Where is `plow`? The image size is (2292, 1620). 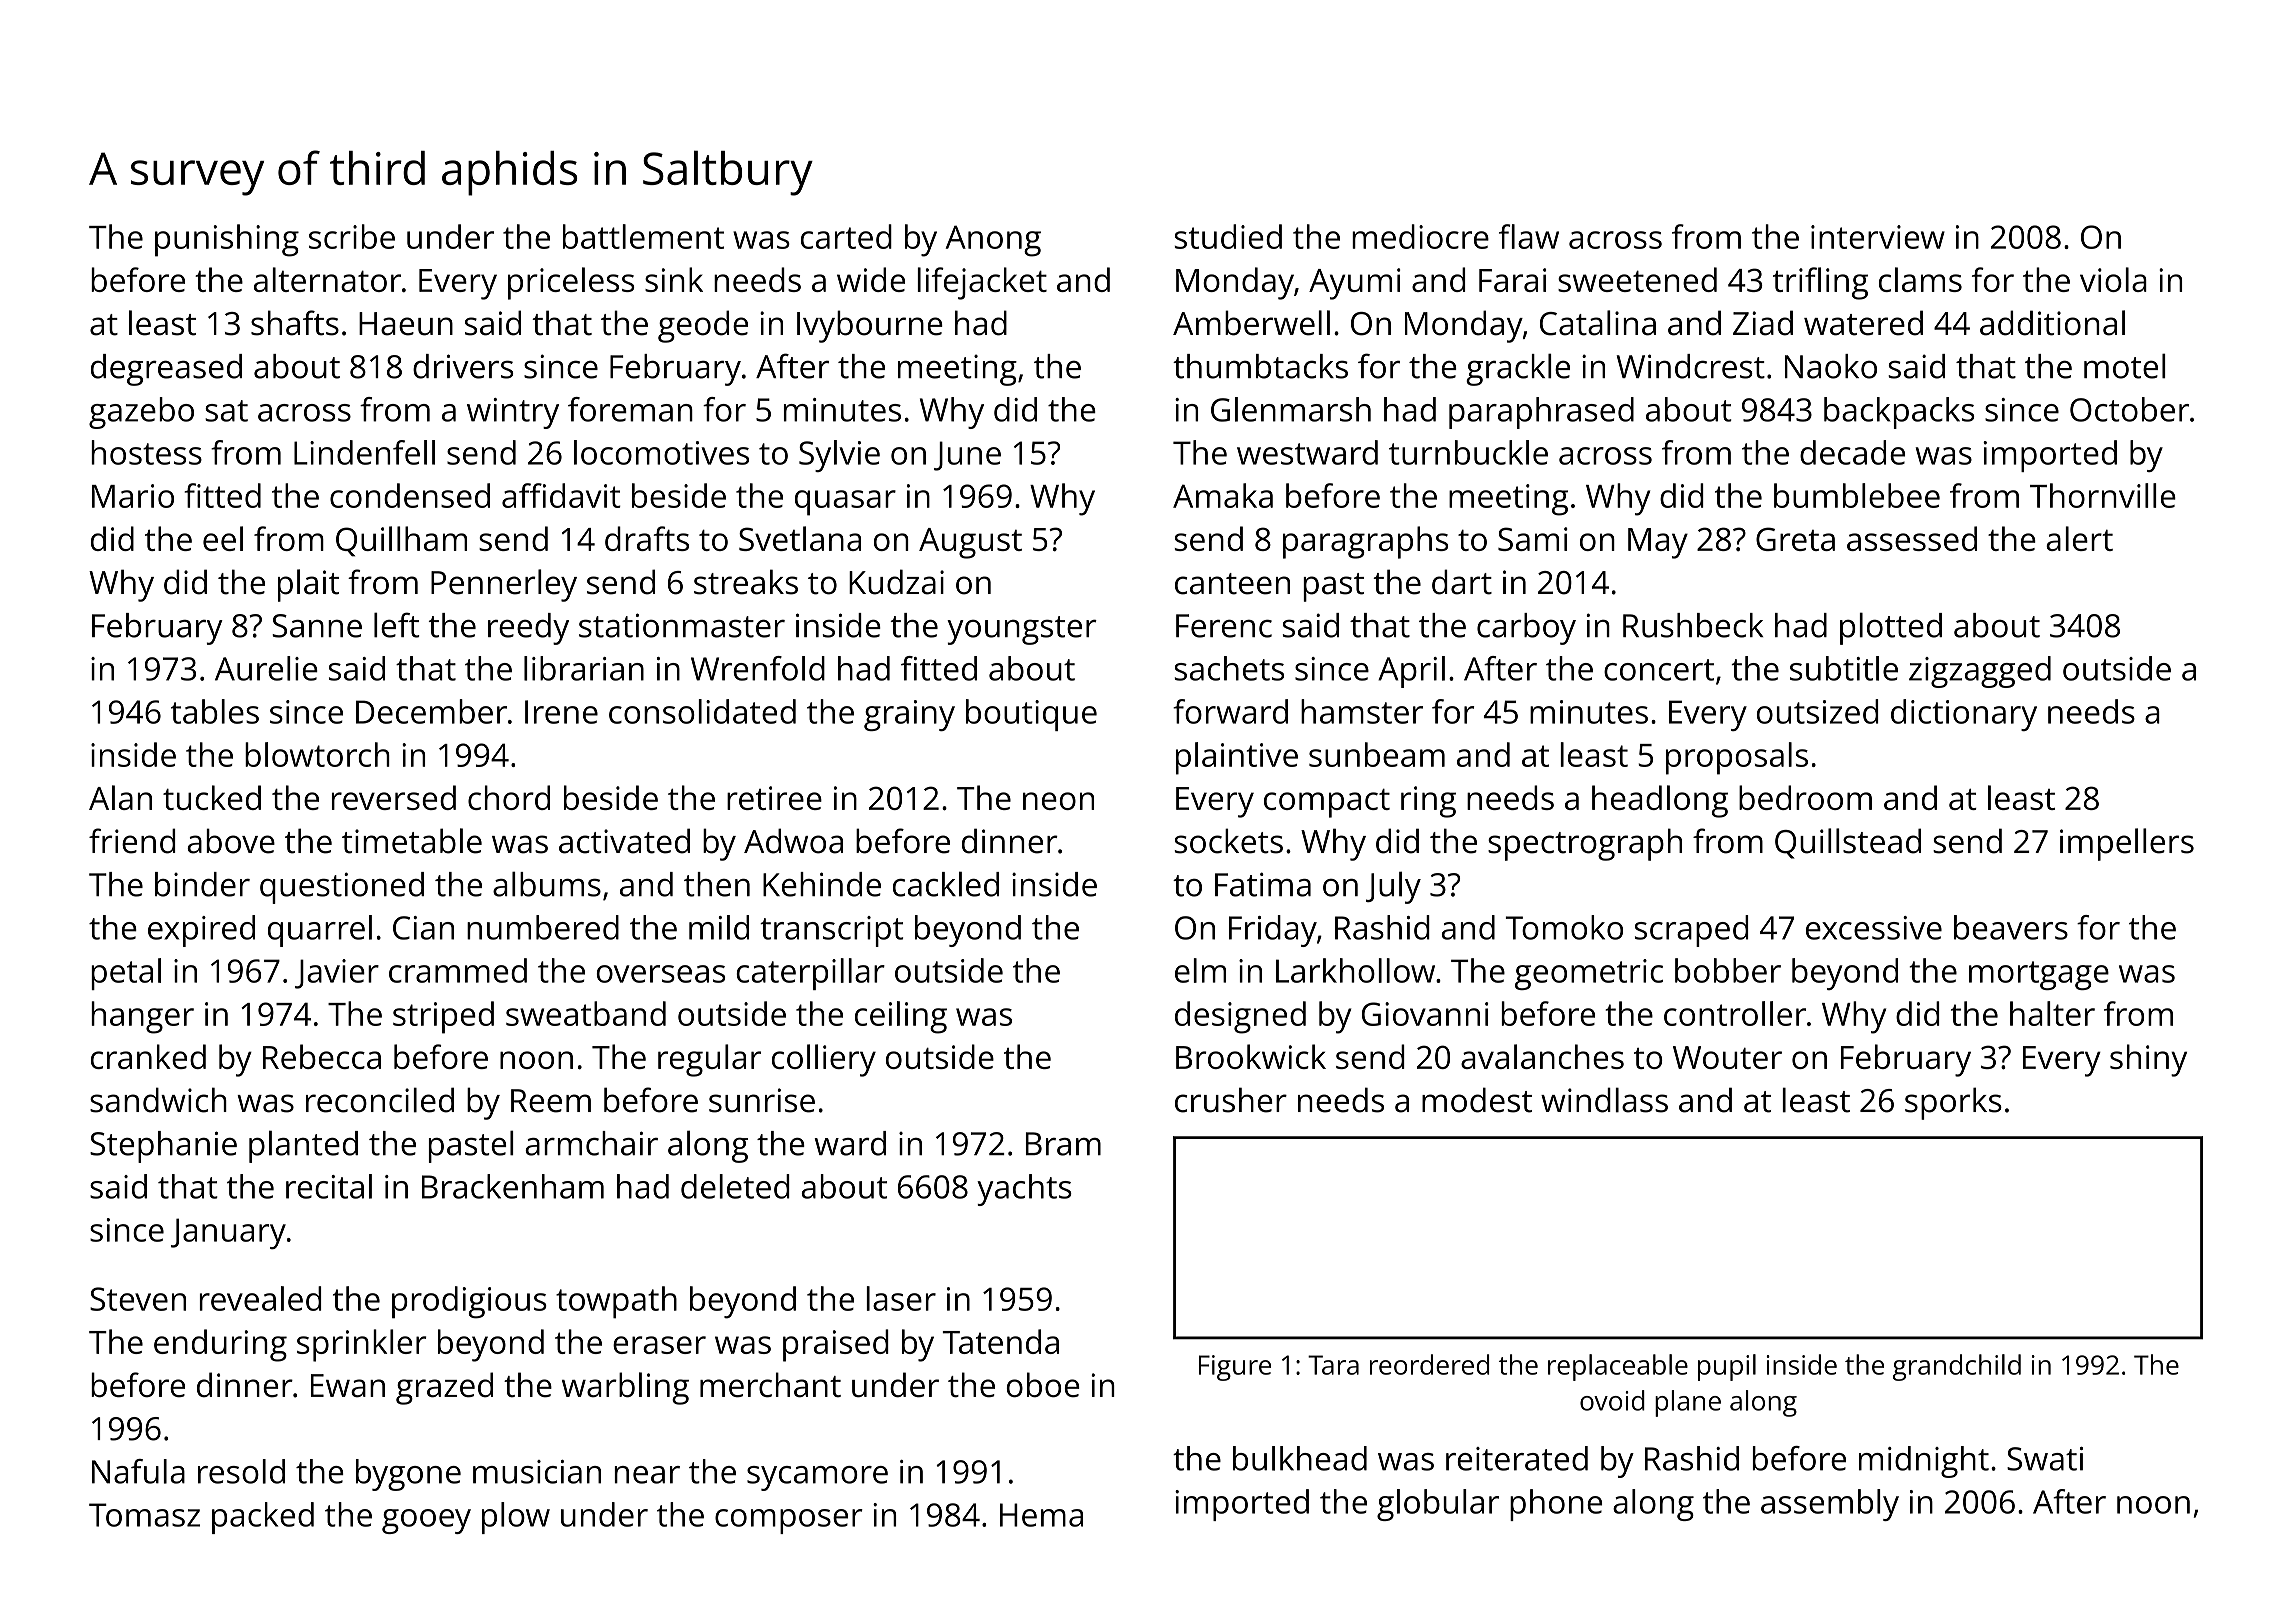 plow is located at coordinates (516, 1518).
